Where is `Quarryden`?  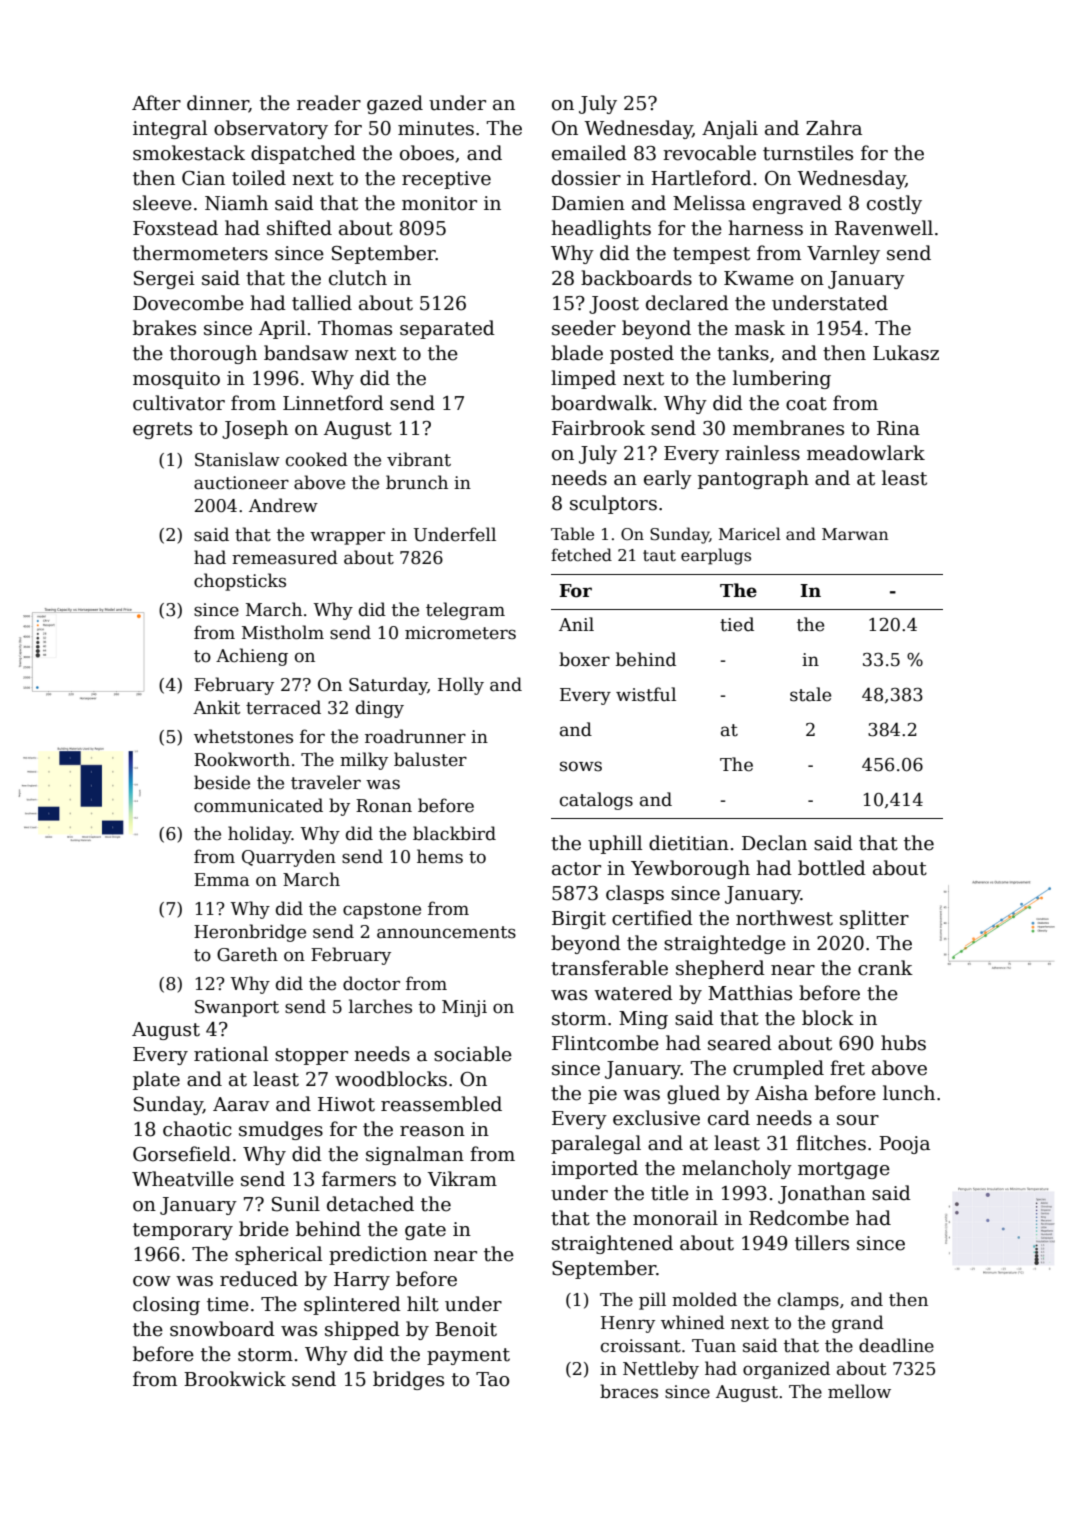 Quarryden is located at coordinates (289, 858).
